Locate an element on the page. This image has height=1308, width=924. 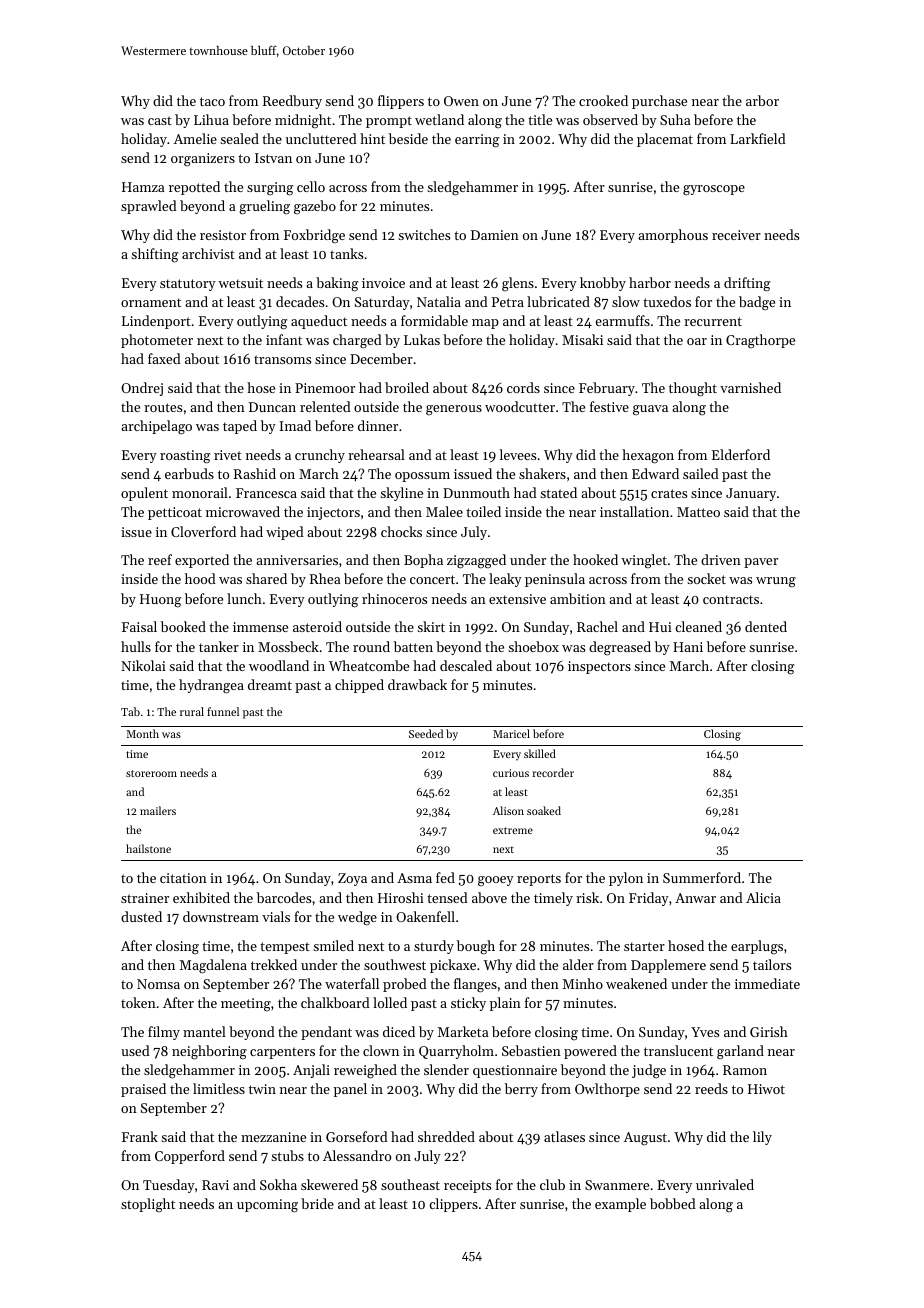
bride is located at coordinates (317, 1203).
